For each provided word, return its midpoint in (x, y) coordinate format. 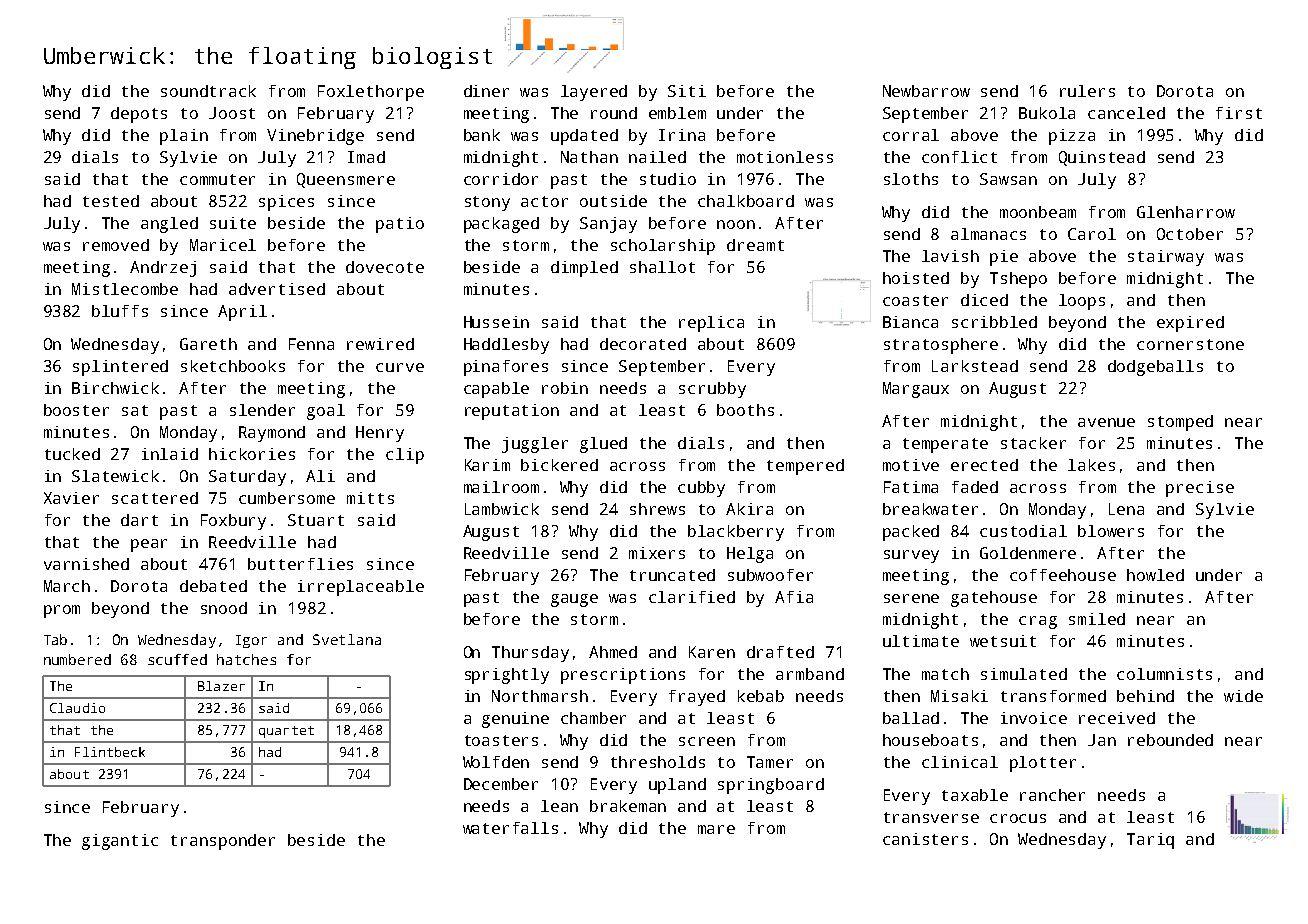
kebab (761, 696)
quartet (286, 732)
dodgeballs (1155, 368)
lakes (1091, 465)
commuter (217, 179)
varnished (86, 564)
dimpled (584, 269)
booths (745, 410)
